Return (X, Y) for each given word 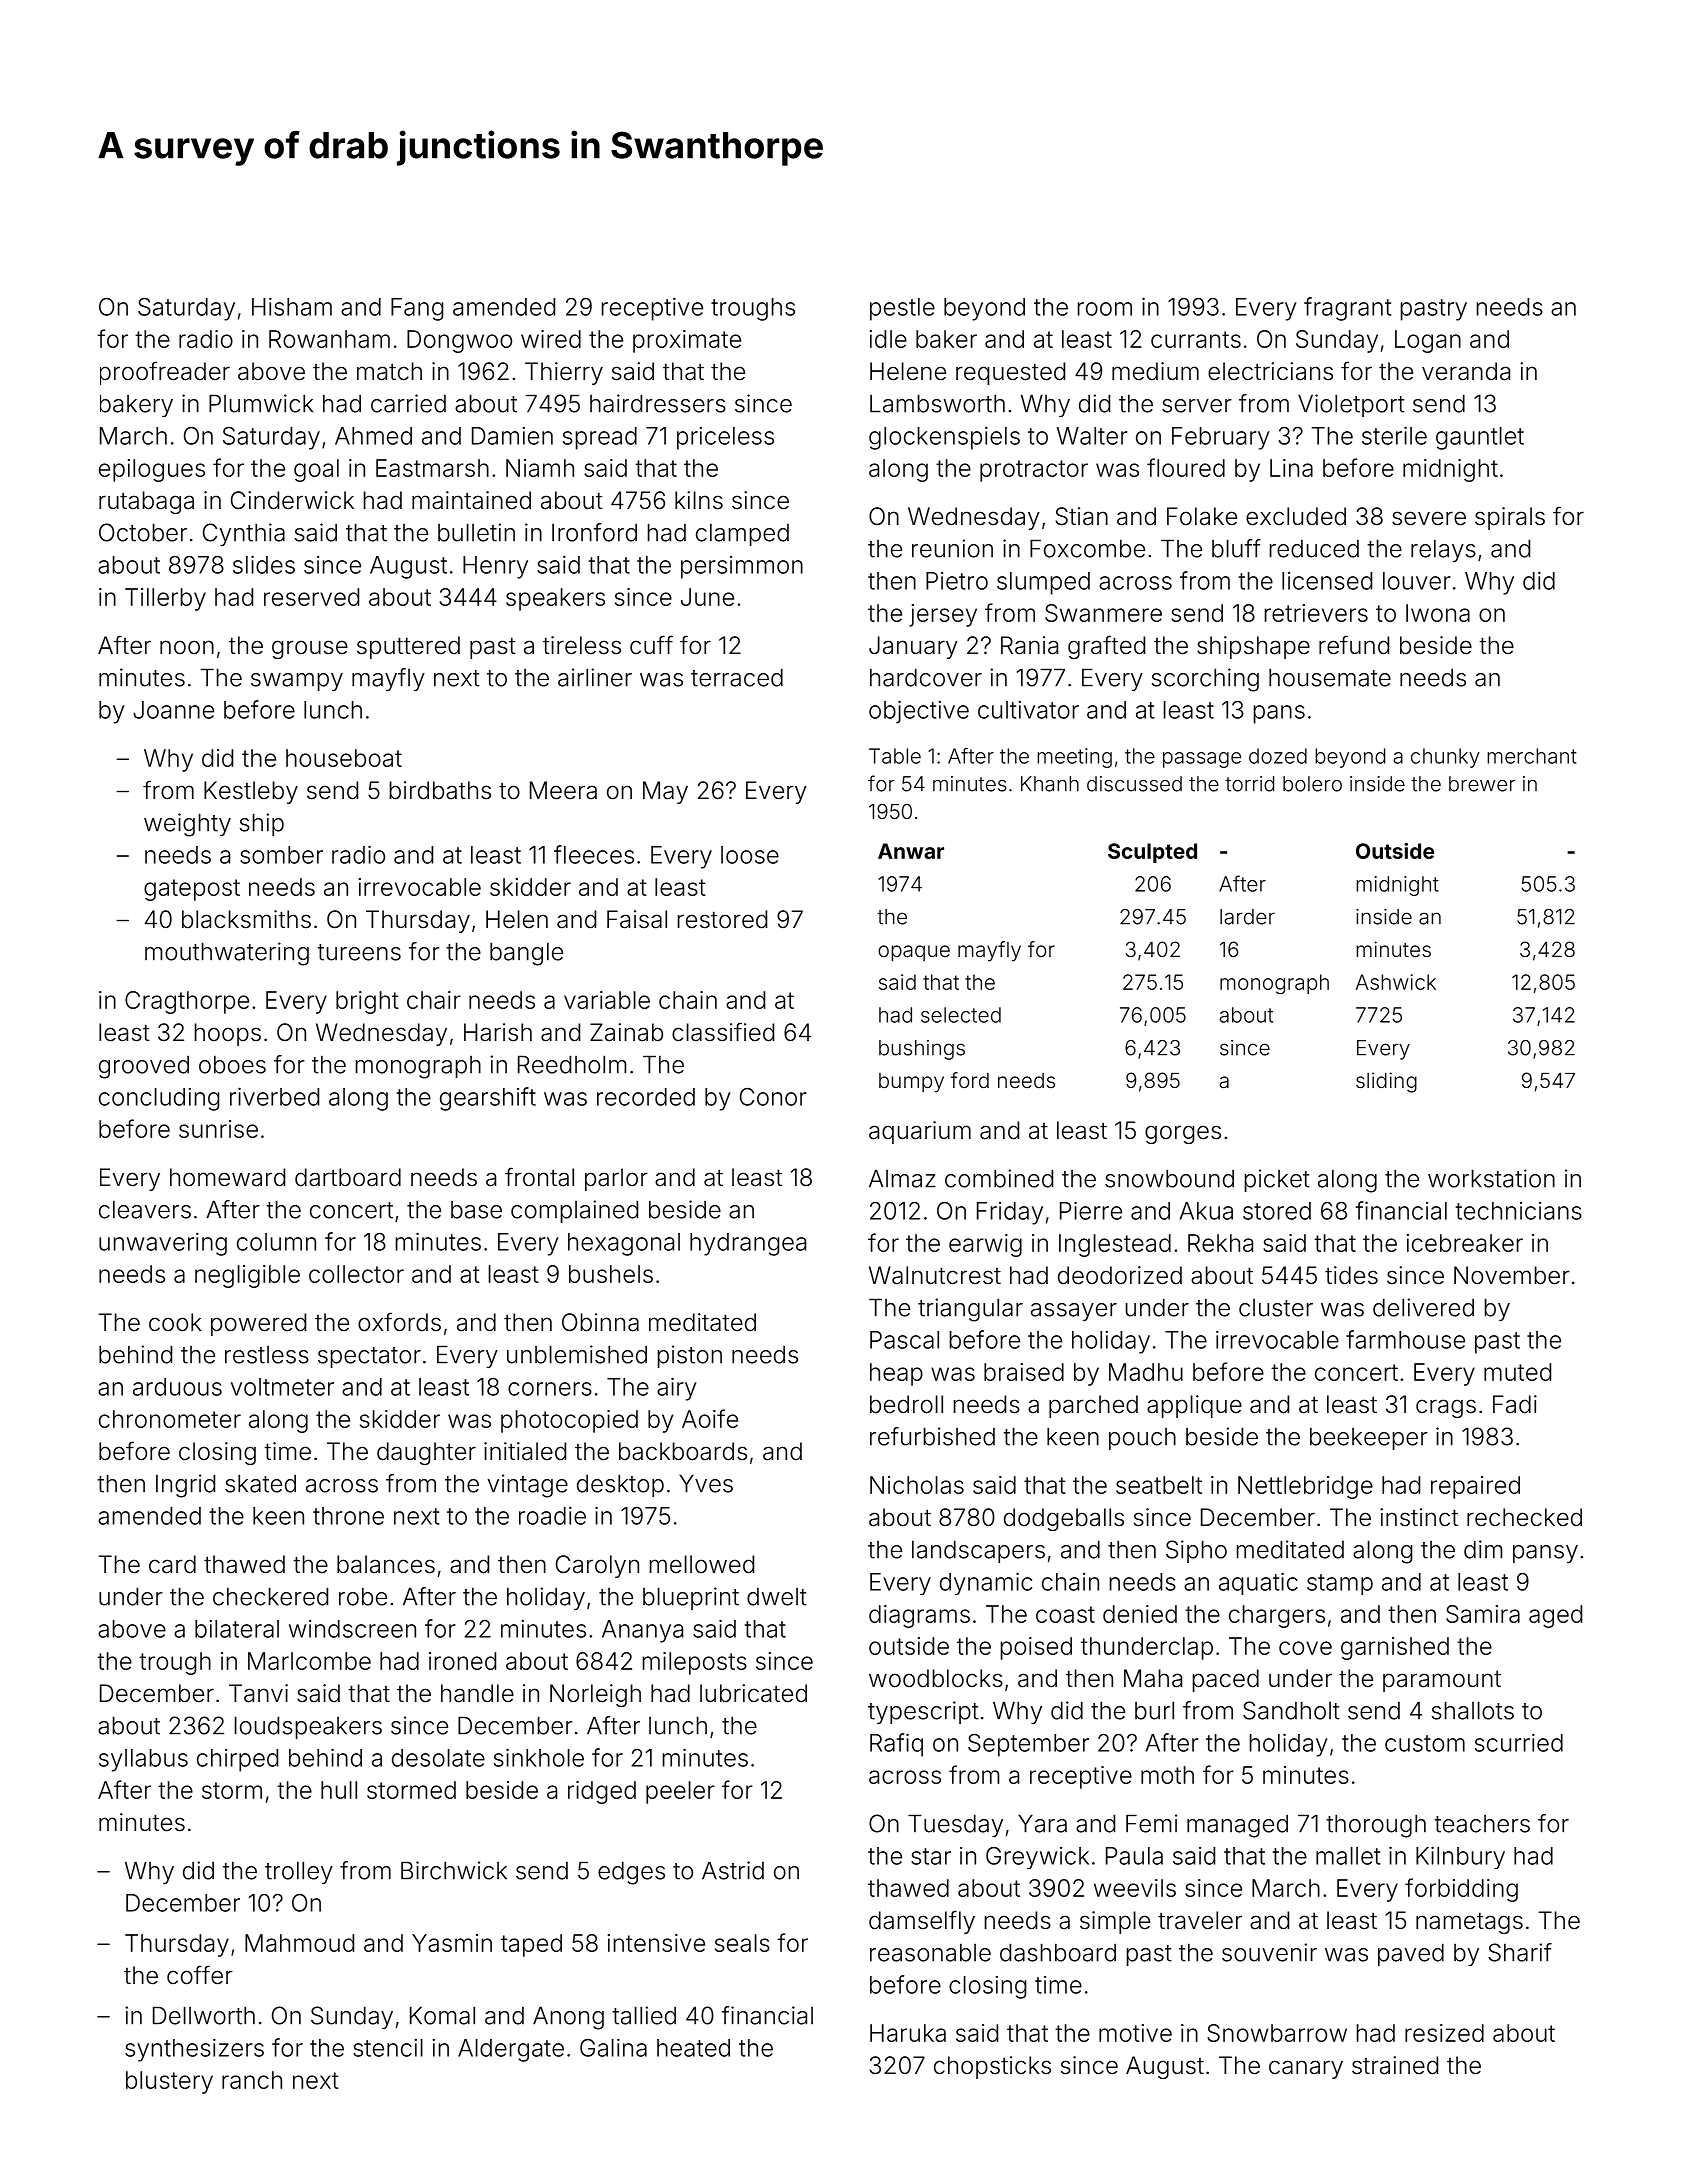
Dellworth (204, 2015)
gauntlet (1480, 438)
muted (1517, 1372)
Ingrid (185, 1486)
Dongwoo (459, 341)
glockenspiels (944, 438)
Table (895, 756)
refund (1354, 645)
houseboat (344, 758)
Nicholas (917, 1485)
